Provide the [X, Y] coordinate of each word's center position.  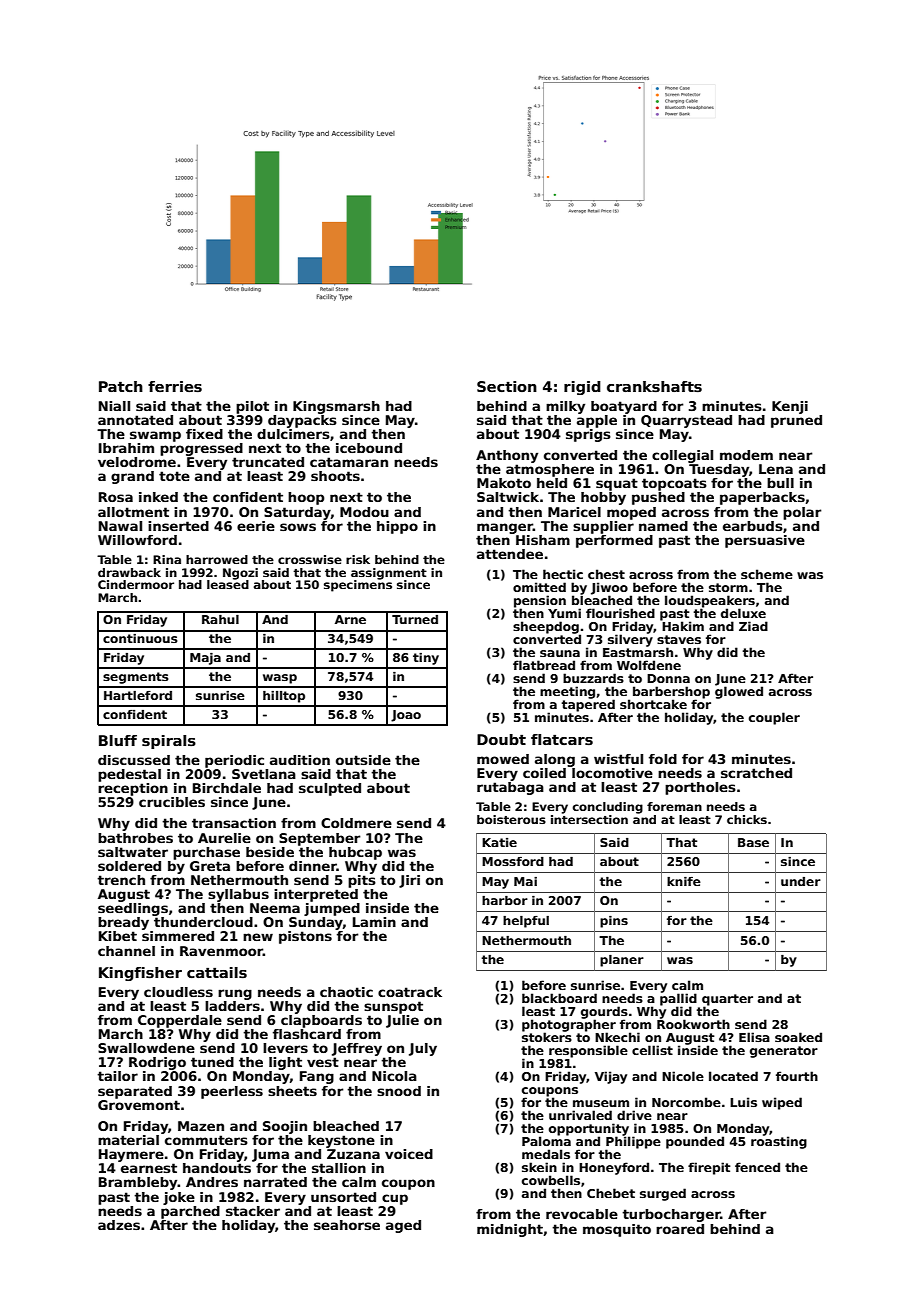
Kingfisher [140, 974]
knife [684, 881]
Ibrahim [126, 448]
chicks [747, 819]
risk [358, 559]
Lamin [374, 922]
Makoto [504, 483]
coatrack [410, 992]
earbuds [753, 526]
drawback [129, 572]
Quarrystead [686, 421]
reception [133, 789]
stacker [253, 1211]
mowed [503, 759]
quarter [727, 1000]
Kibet [118, 936]
